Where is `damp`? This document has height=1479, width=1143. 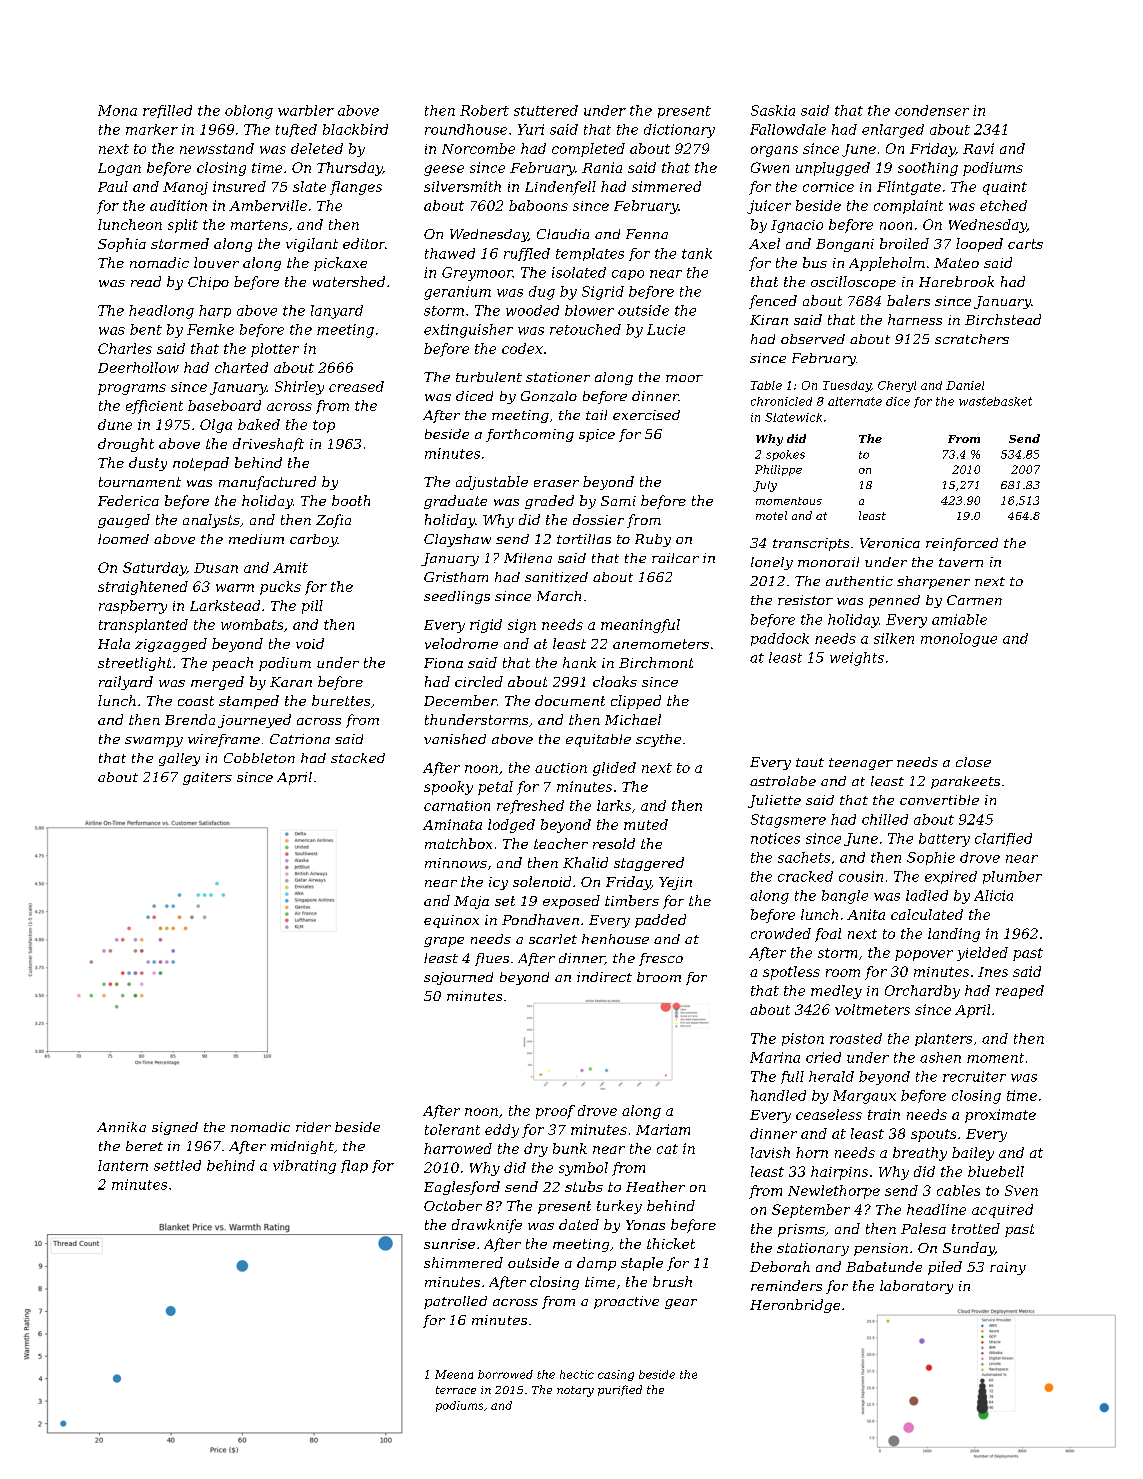 damp is located at coordinates (596, 1264).
